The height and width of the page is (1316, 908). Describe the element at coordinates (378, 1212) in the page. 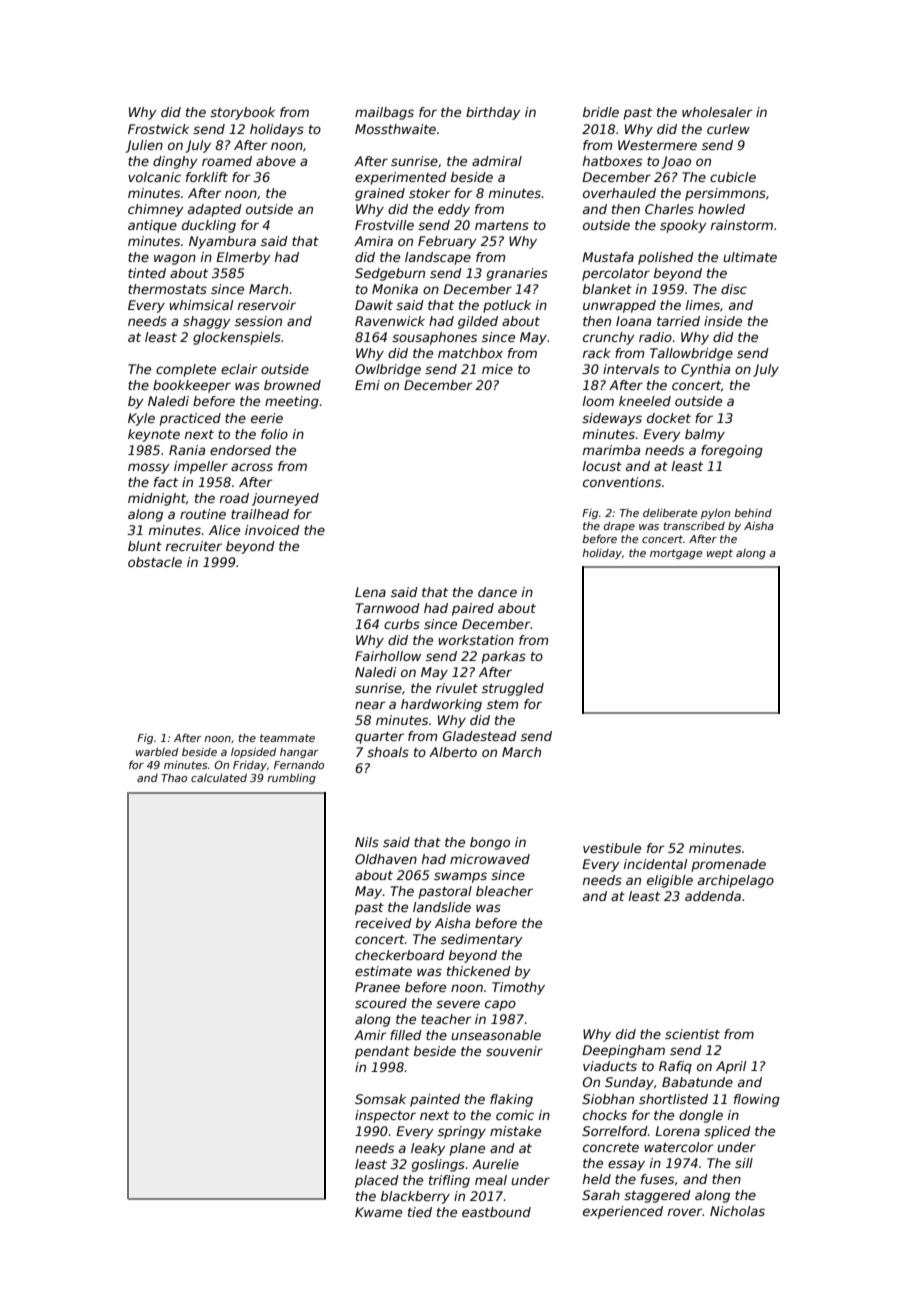

I see `Kwame` at that location.
